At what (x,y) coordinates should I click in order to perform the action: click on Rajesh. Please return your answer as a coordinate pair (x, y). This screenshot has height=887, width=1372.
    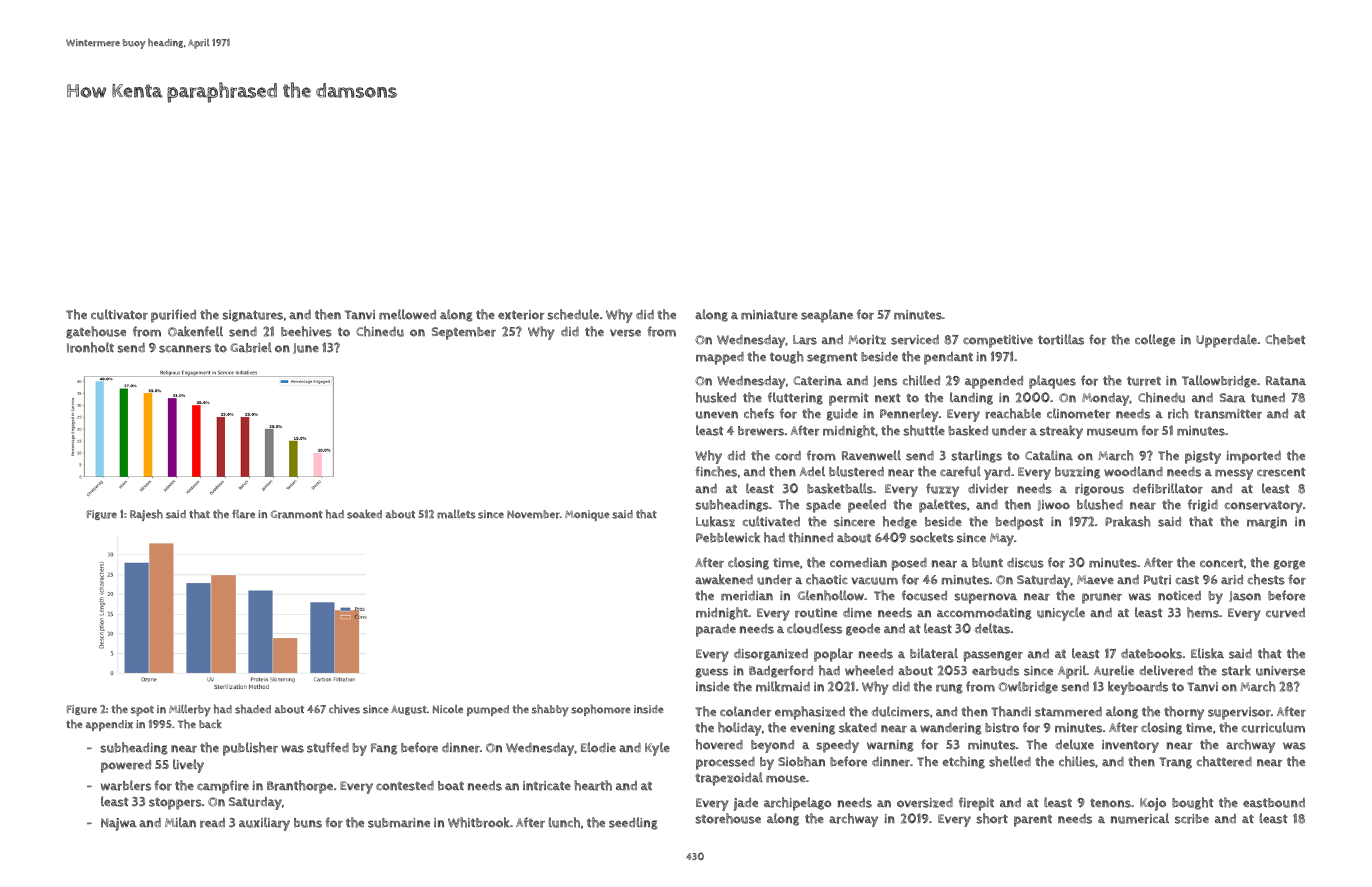
    Looking at the image, I should click on (146, 515).
